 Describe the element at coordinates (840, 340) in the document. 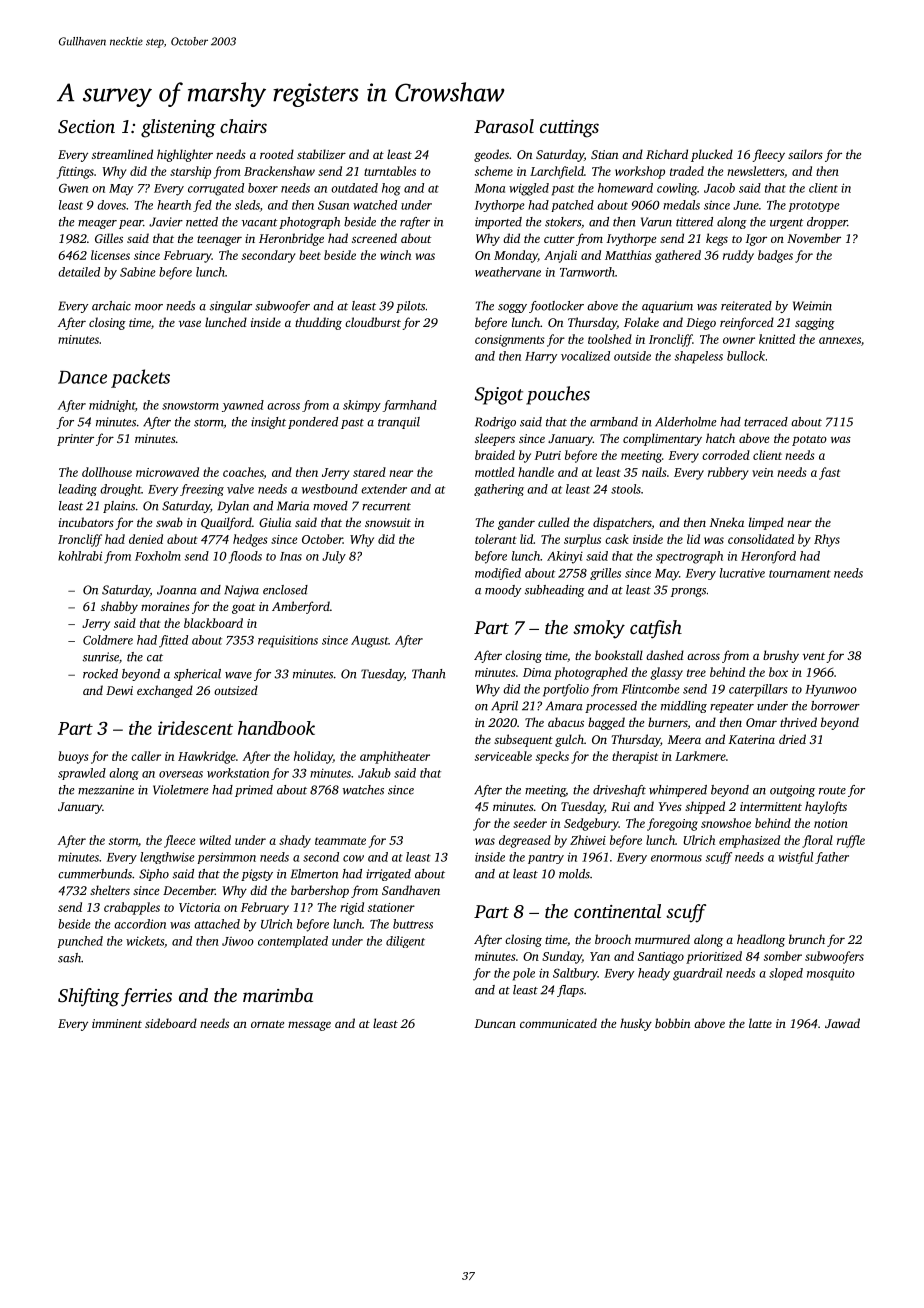

I see `annexes` at that location.
